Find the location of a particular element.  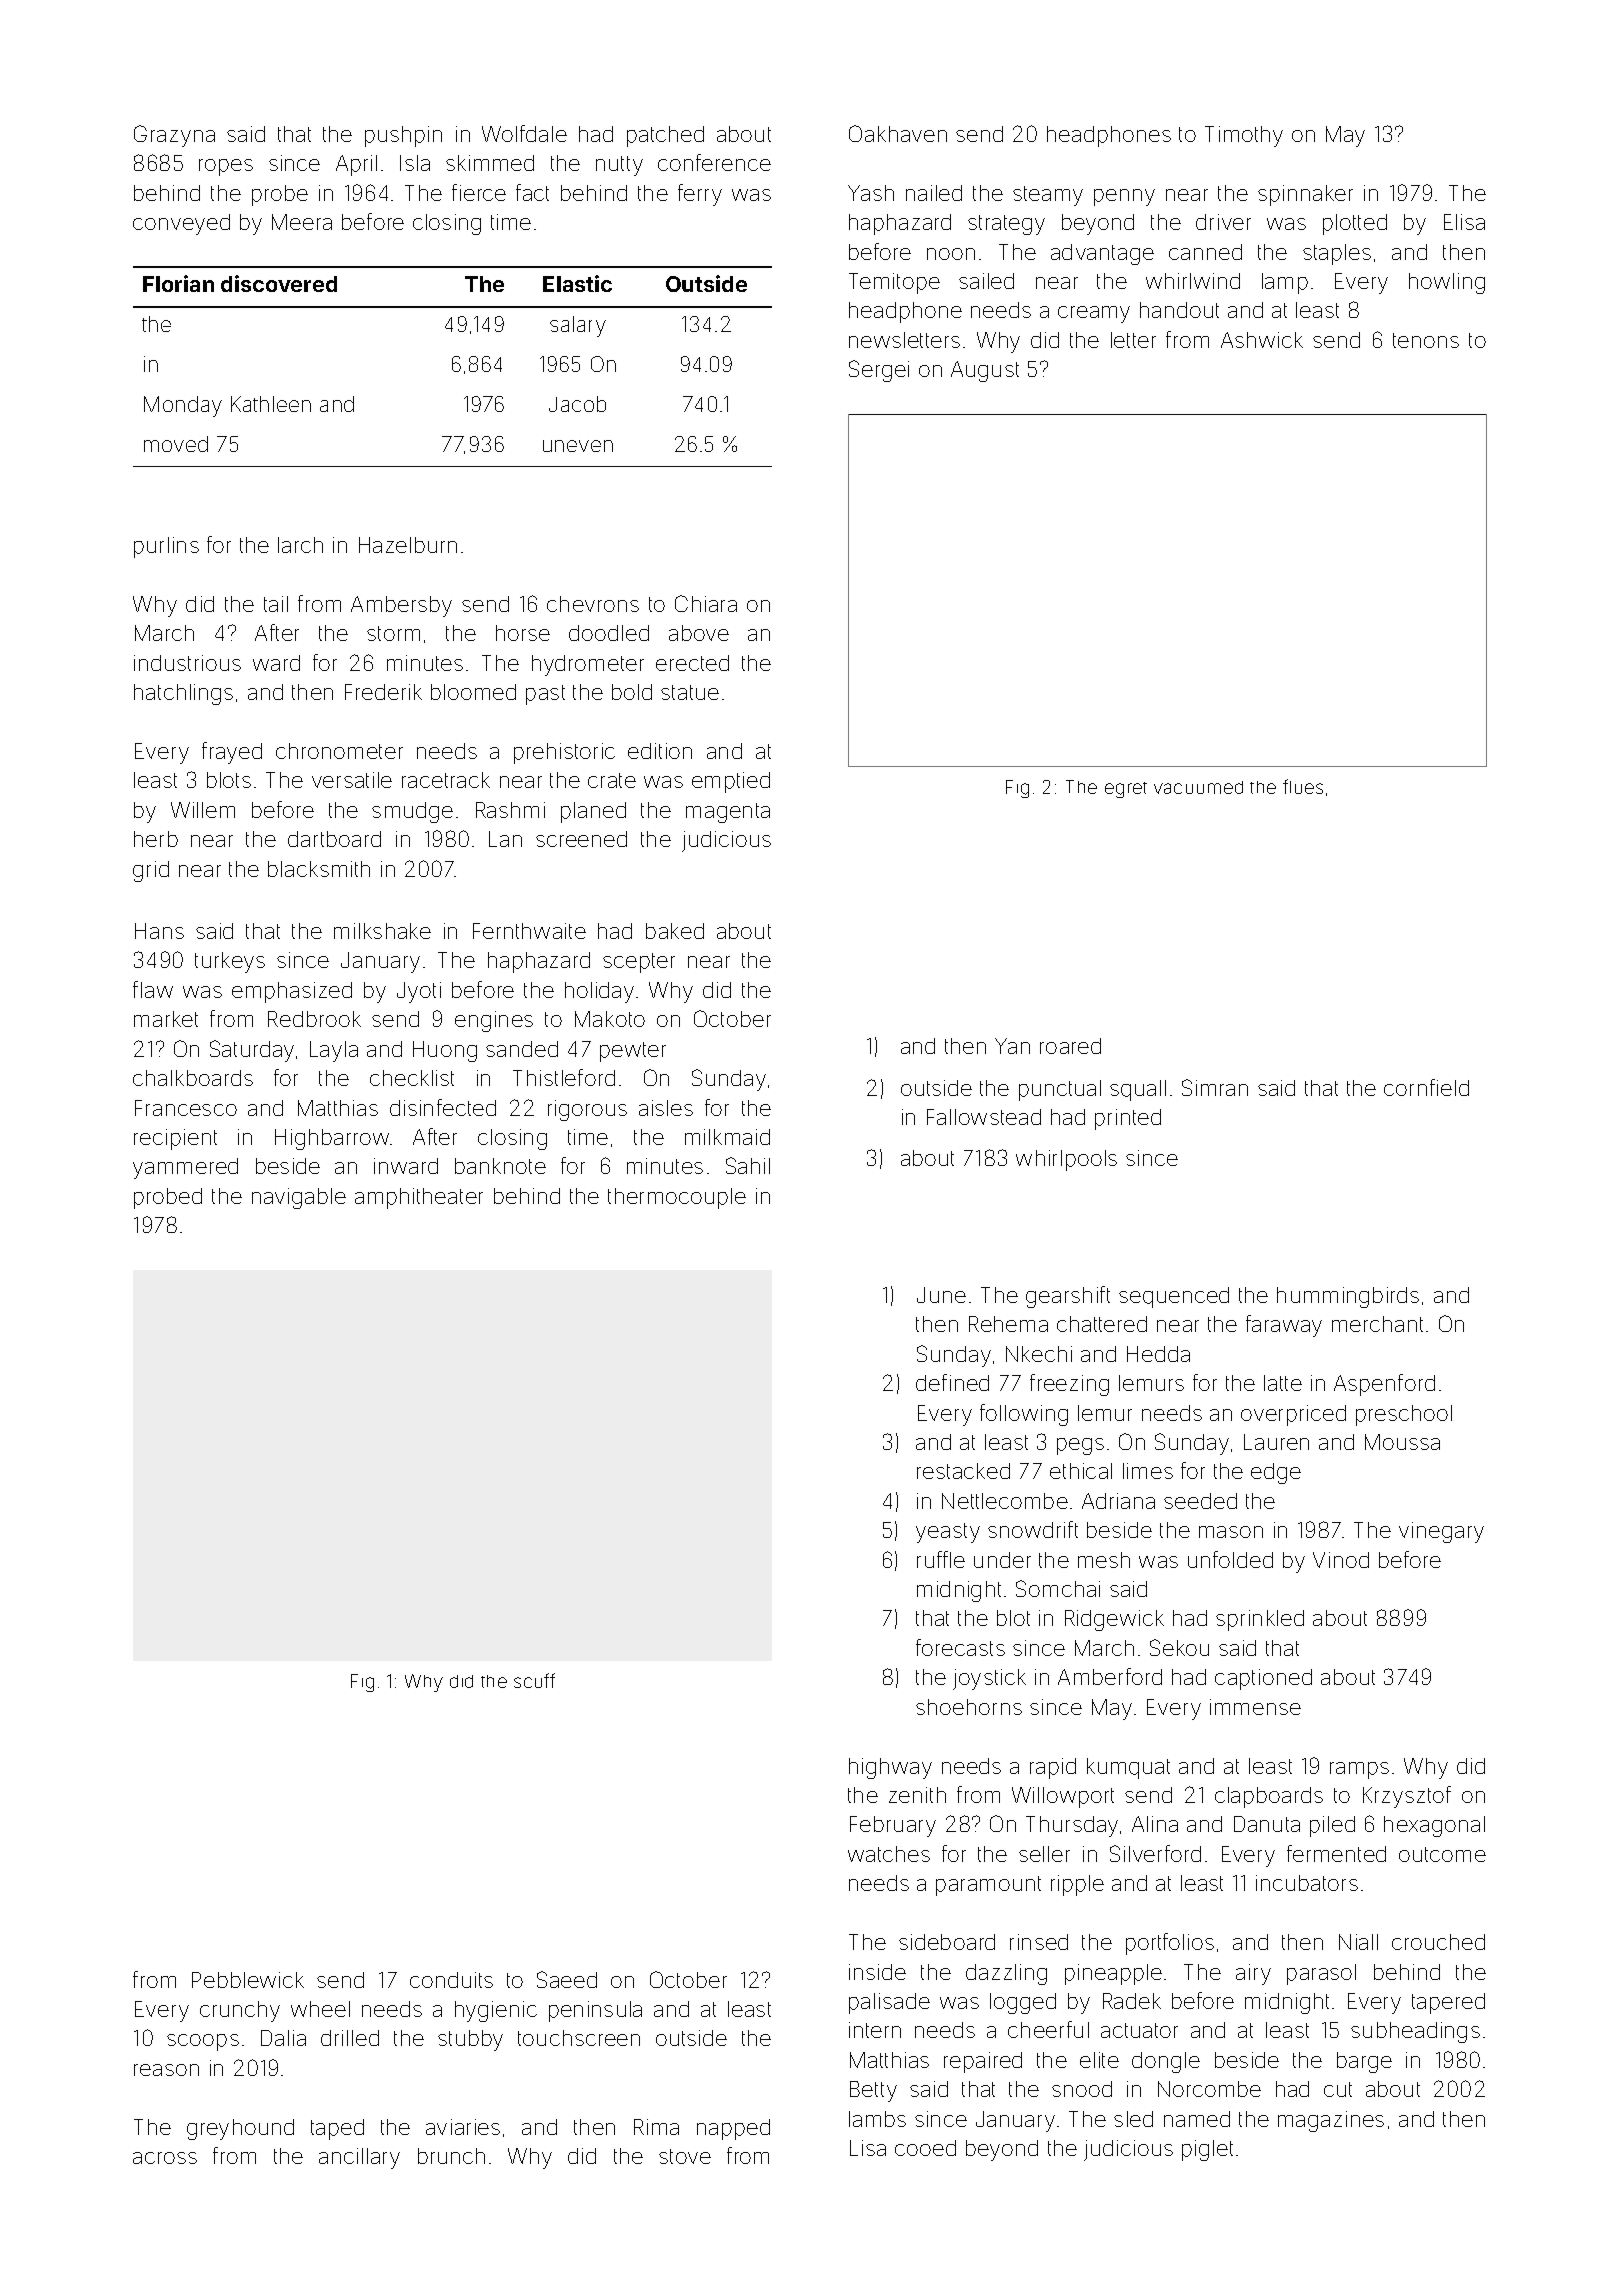

Chiara is located at coordinates (706, 603).
